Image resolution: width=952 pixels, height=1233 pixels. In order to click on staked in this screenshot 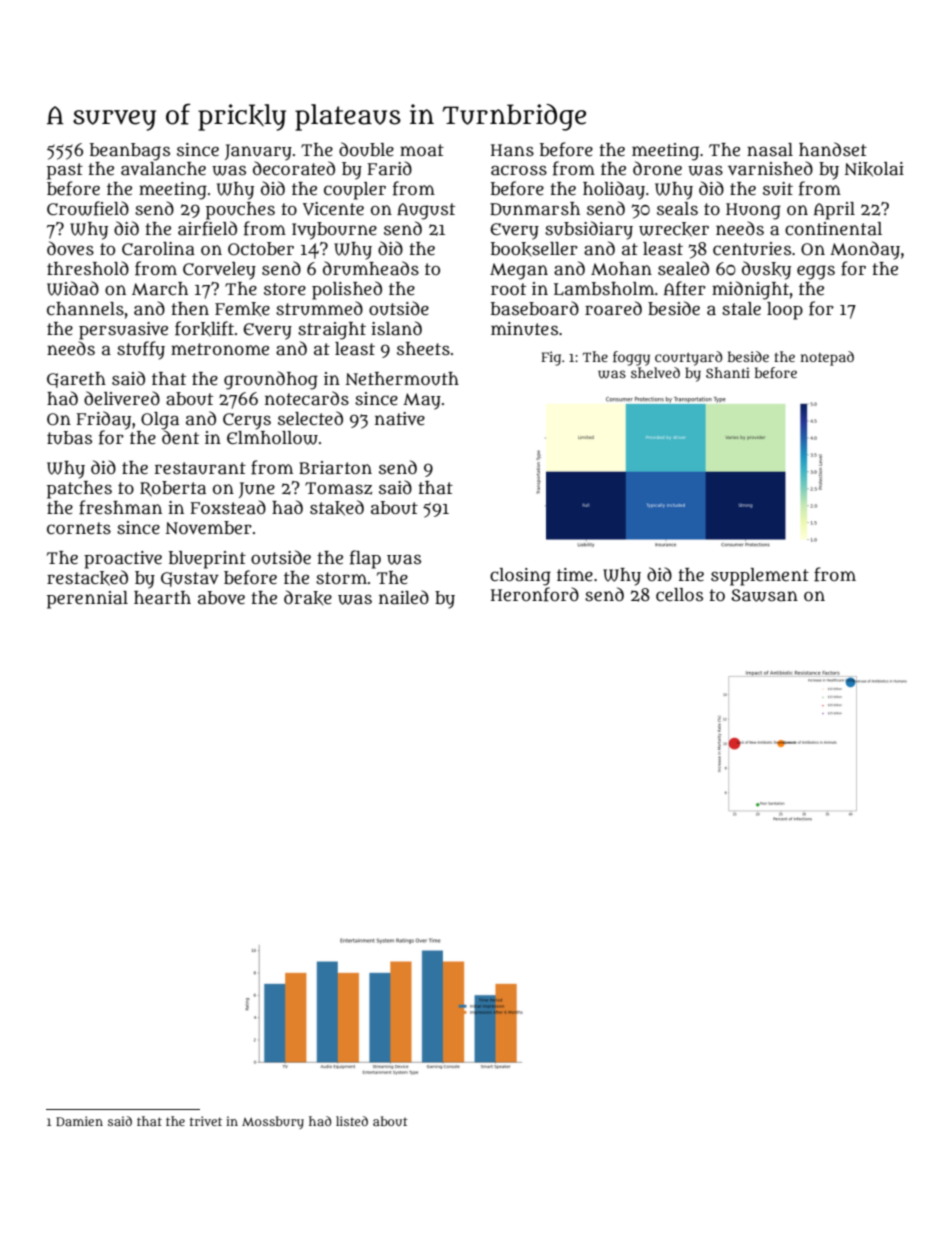, I will do `click(337, 508)`.
